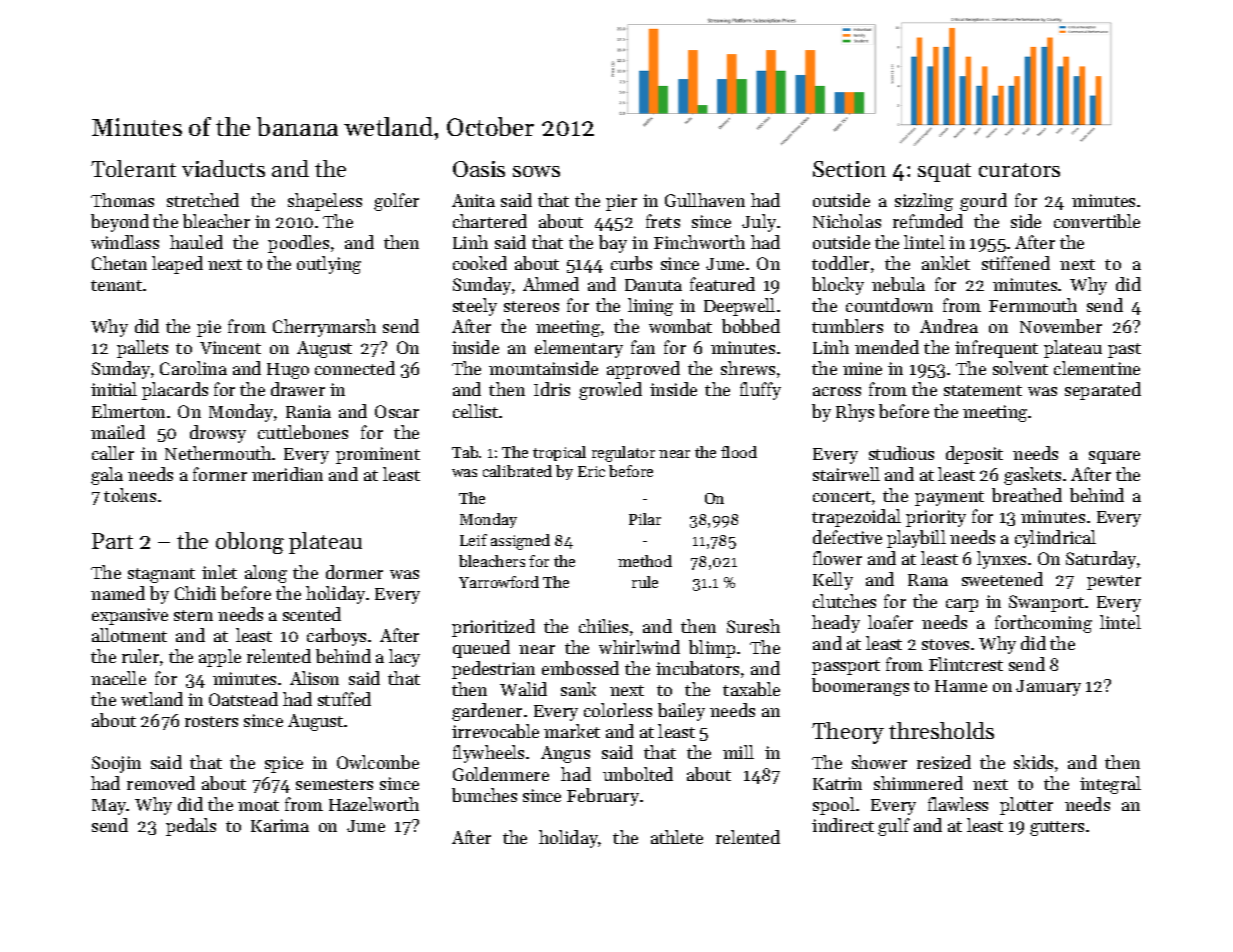  What do you see at coordinates (1057, 828) in the screenshot?
I see `gutters` at bounding box center [1057, 828].
